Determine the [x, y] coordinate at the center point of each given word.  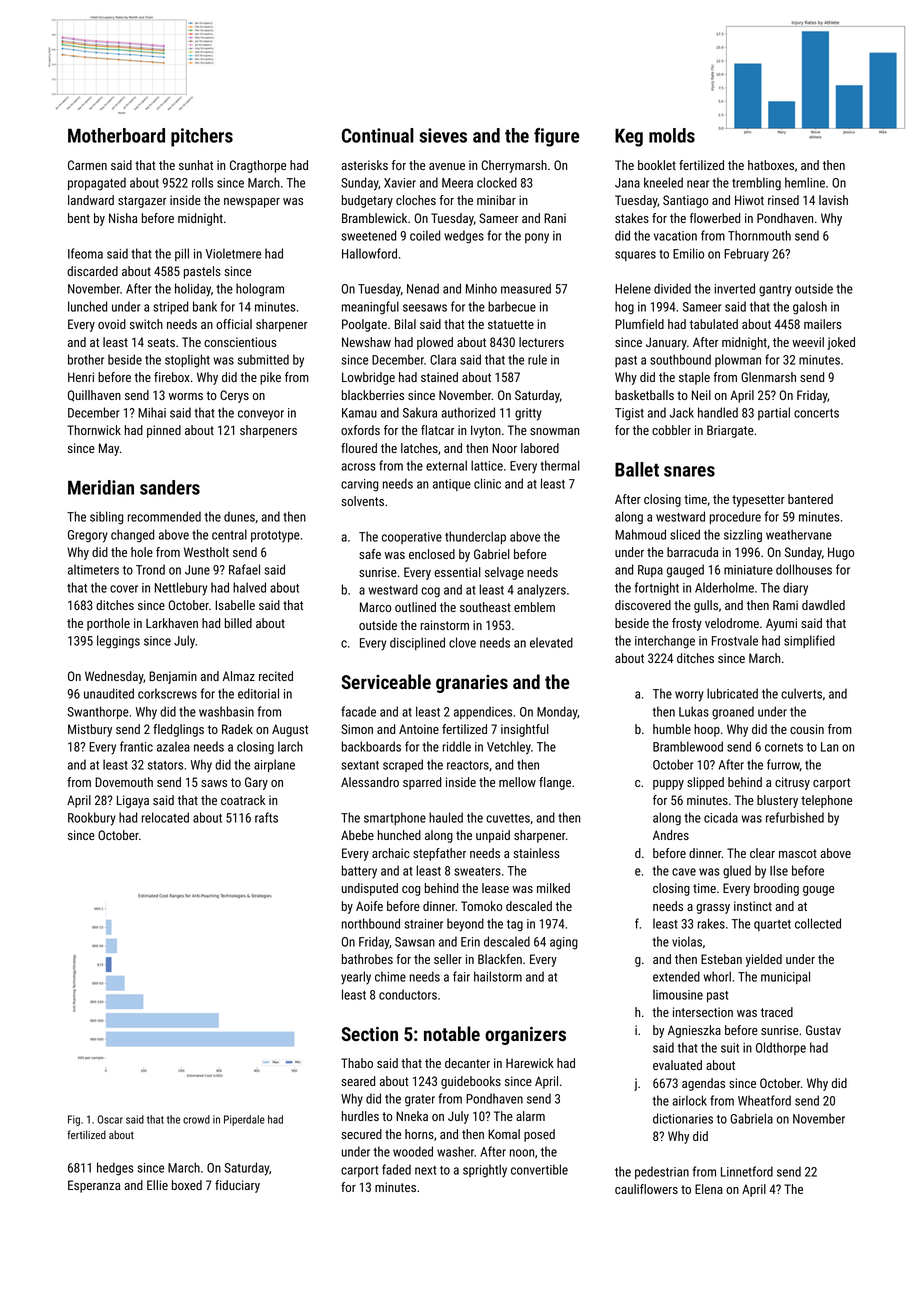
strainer [424, 924]
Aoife [369, 906]
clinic [487, 483]
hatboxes [771, 165]
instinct [753, 906]
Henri [81, 377]
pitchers [202, 137]
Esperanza [94, 1186]
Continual [378, 135]
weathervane [799, 534]
